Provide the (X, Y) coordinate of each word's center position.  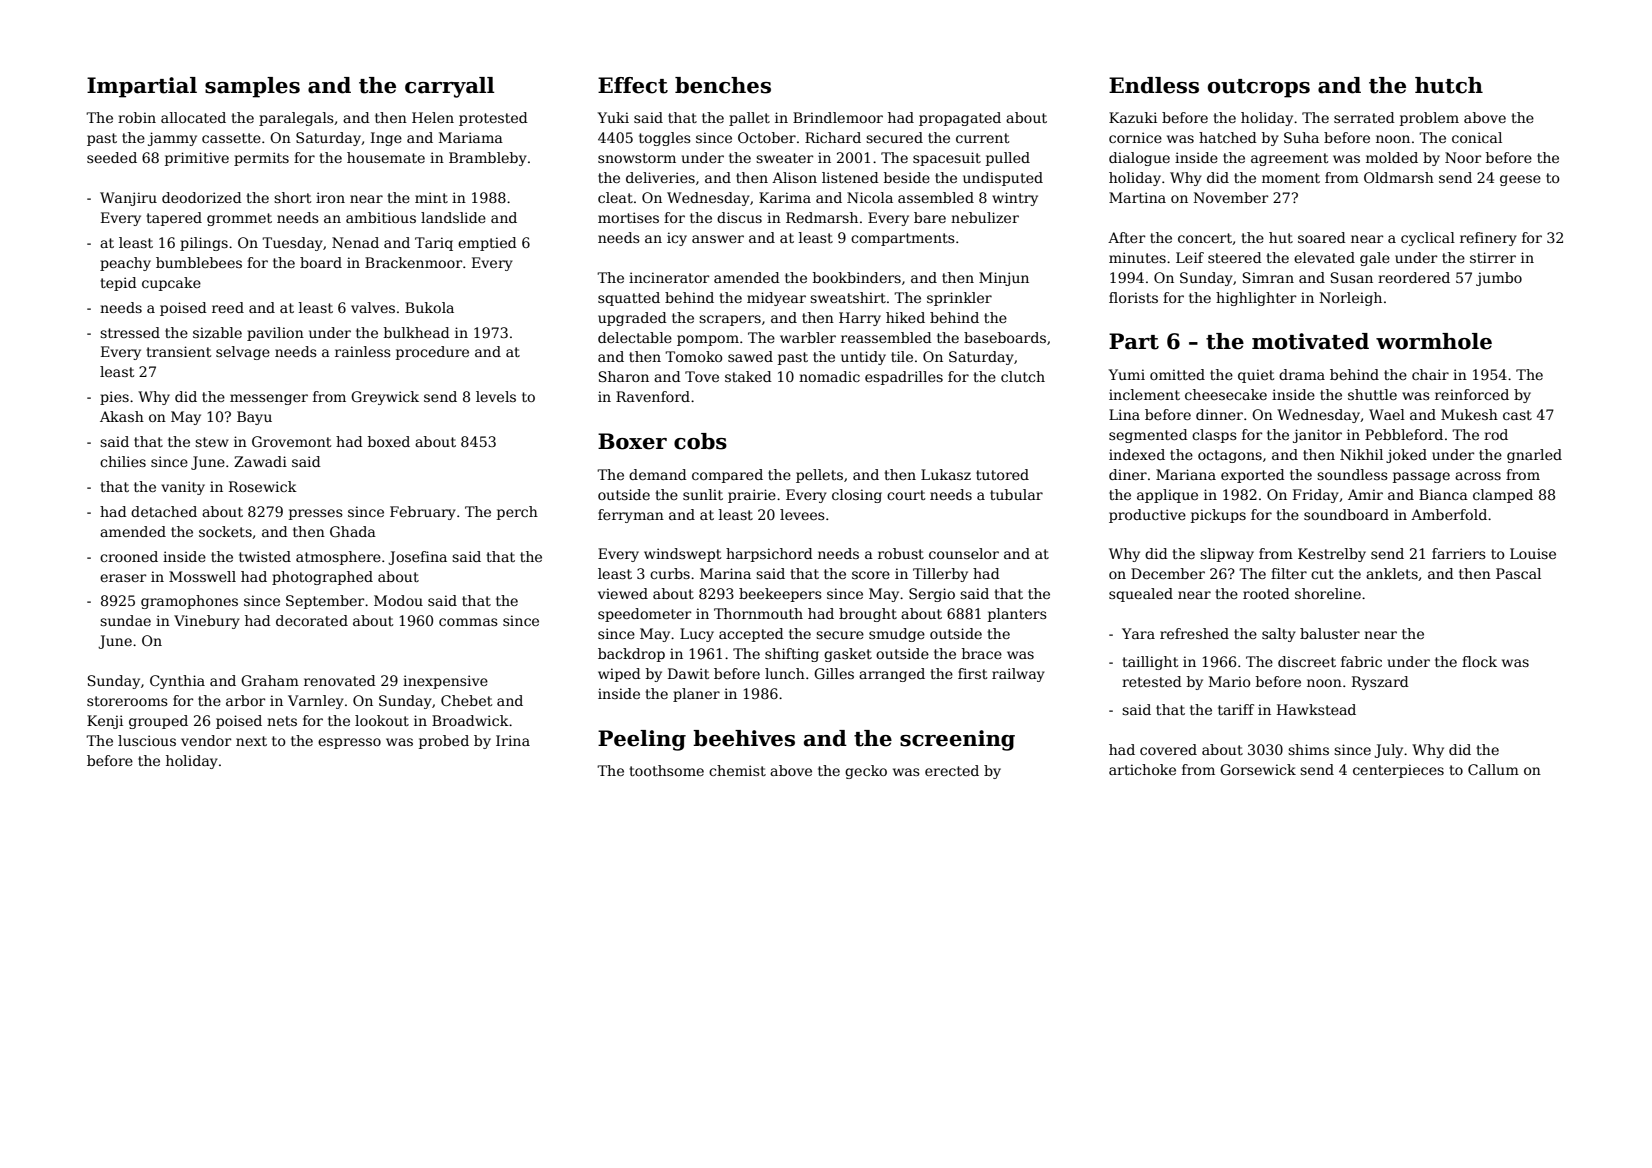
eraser (123, 578)
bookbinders (857, 277)
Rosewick (263, 486)
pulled (1008, 159)
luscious (147, 740)
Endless (1154, 85)
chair (1430, 374)
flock (1479, 661)
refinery (1488, 239)
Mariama (471, 137)
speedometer (644, 615)
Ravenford (653, 396)
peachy (125, 264)
